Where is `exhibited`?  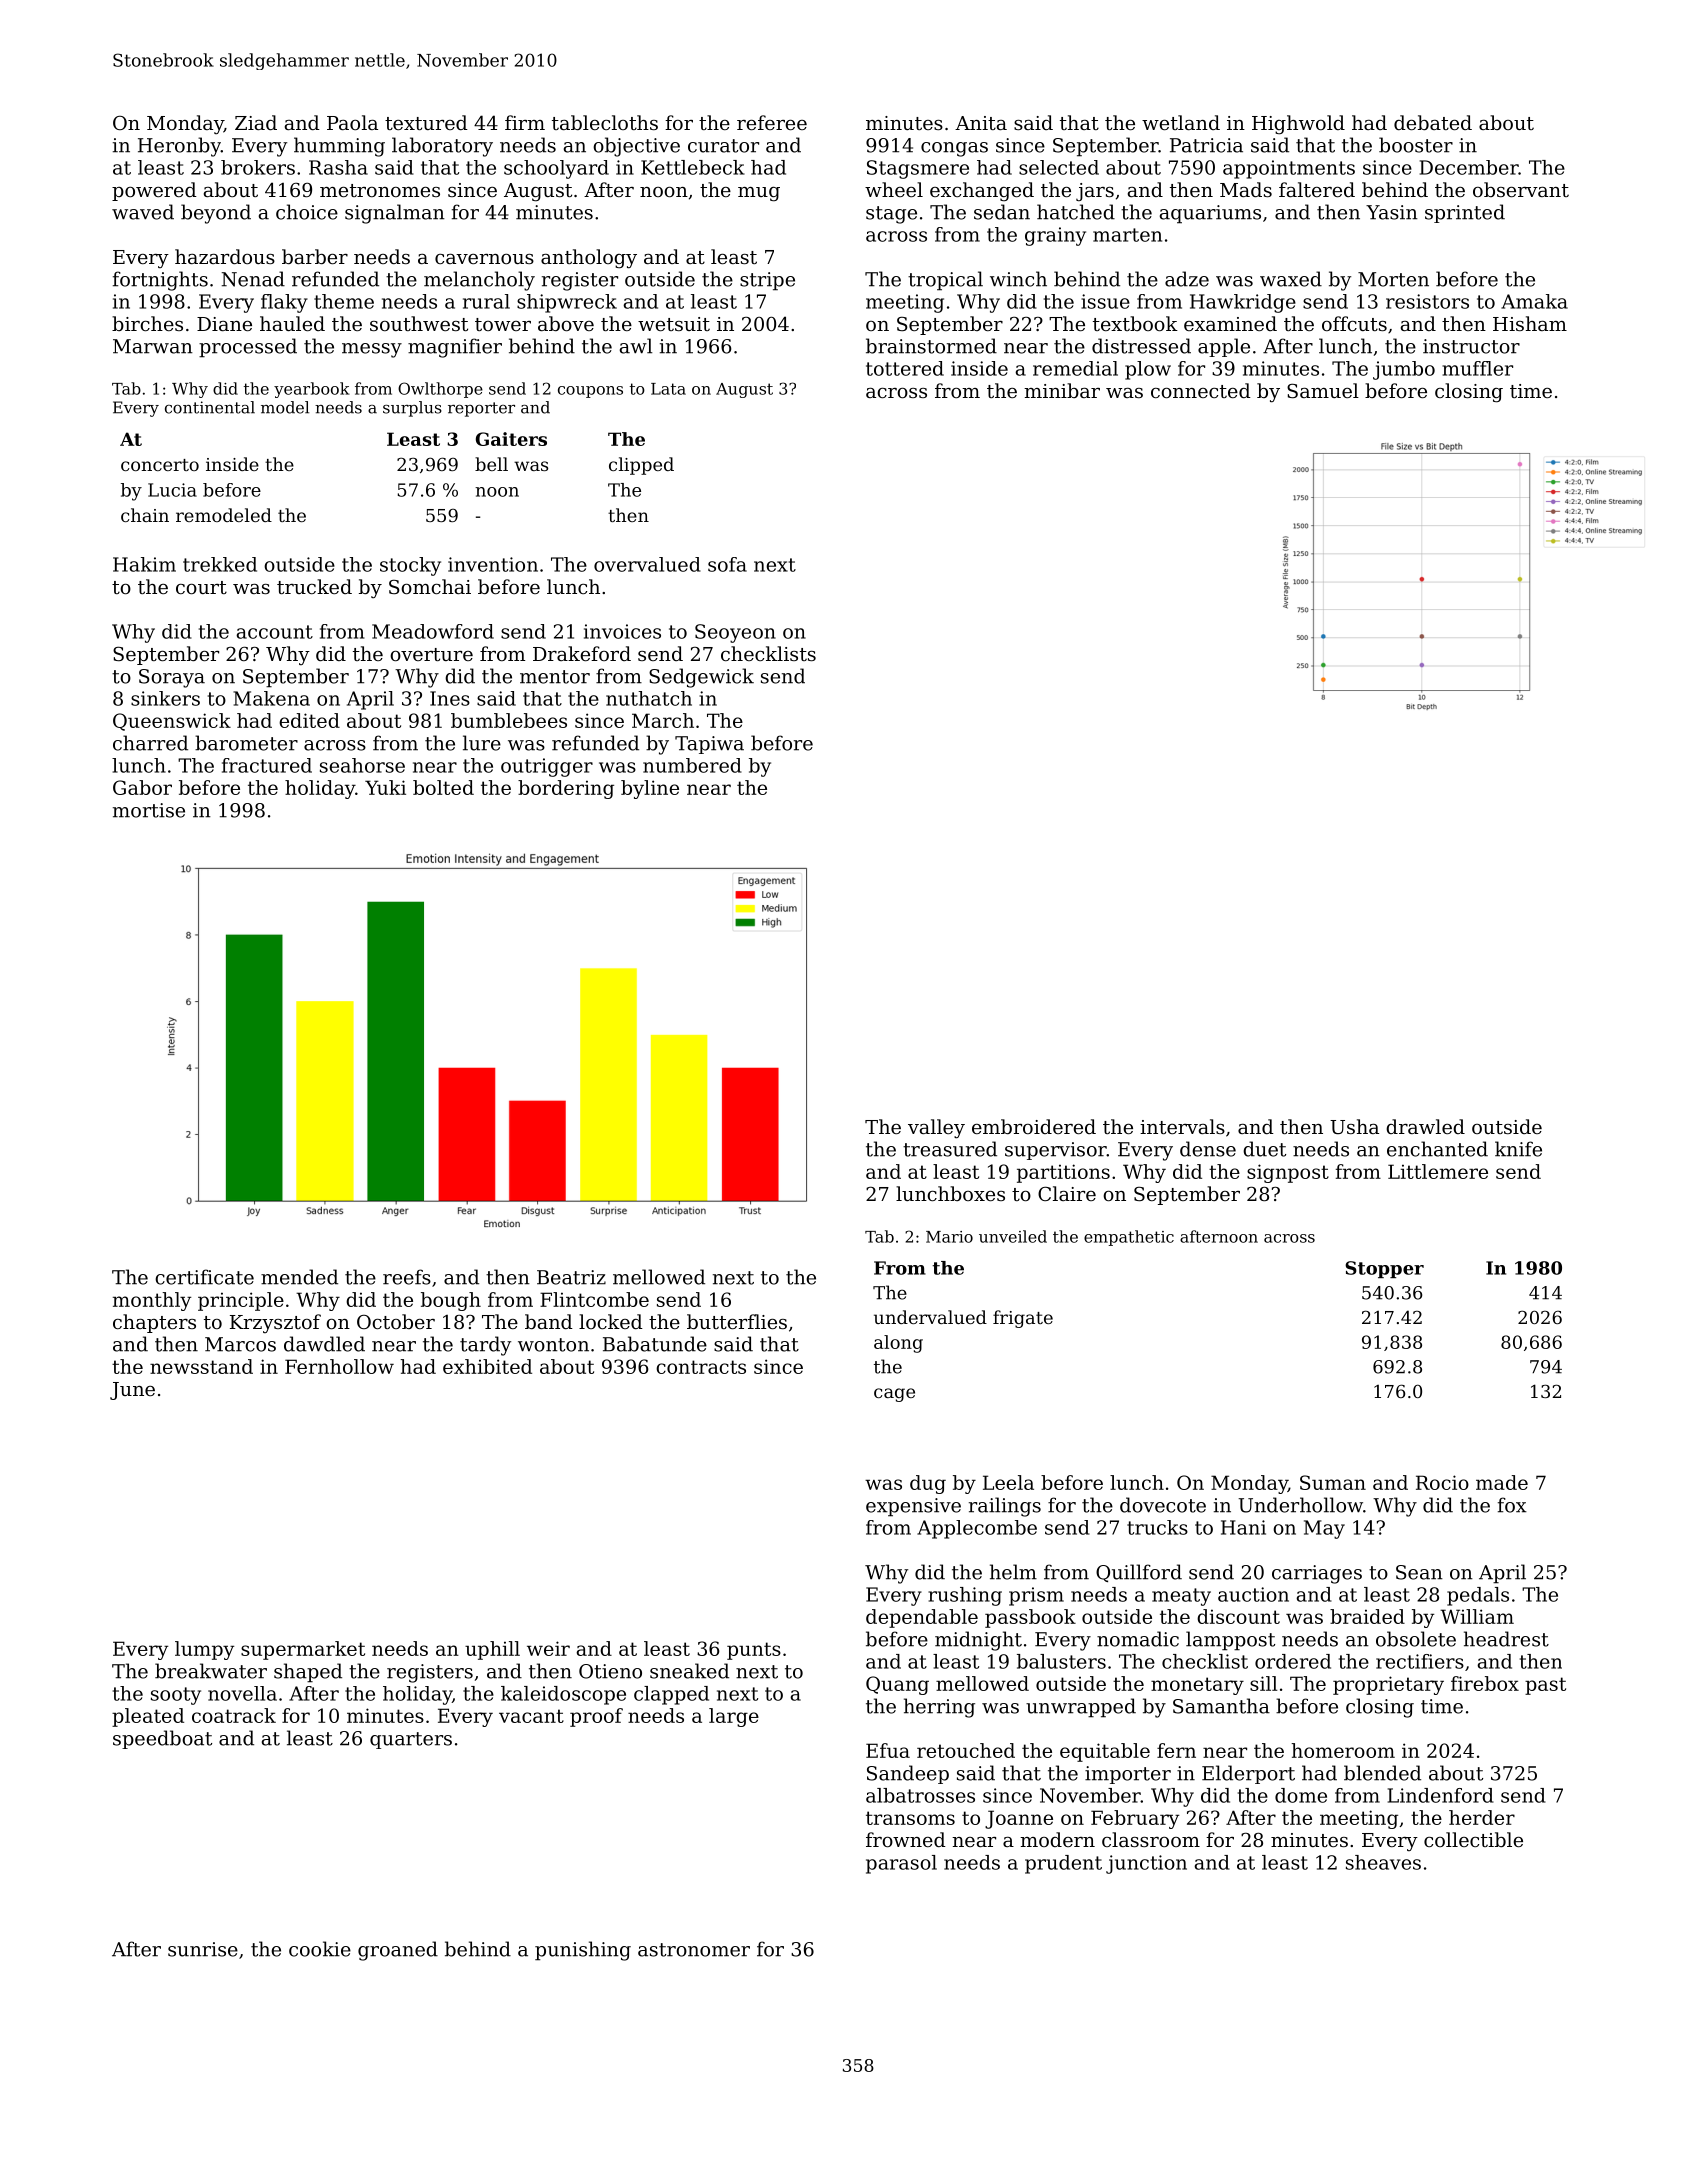
exhibited is located at coordinates (487, 1366).
